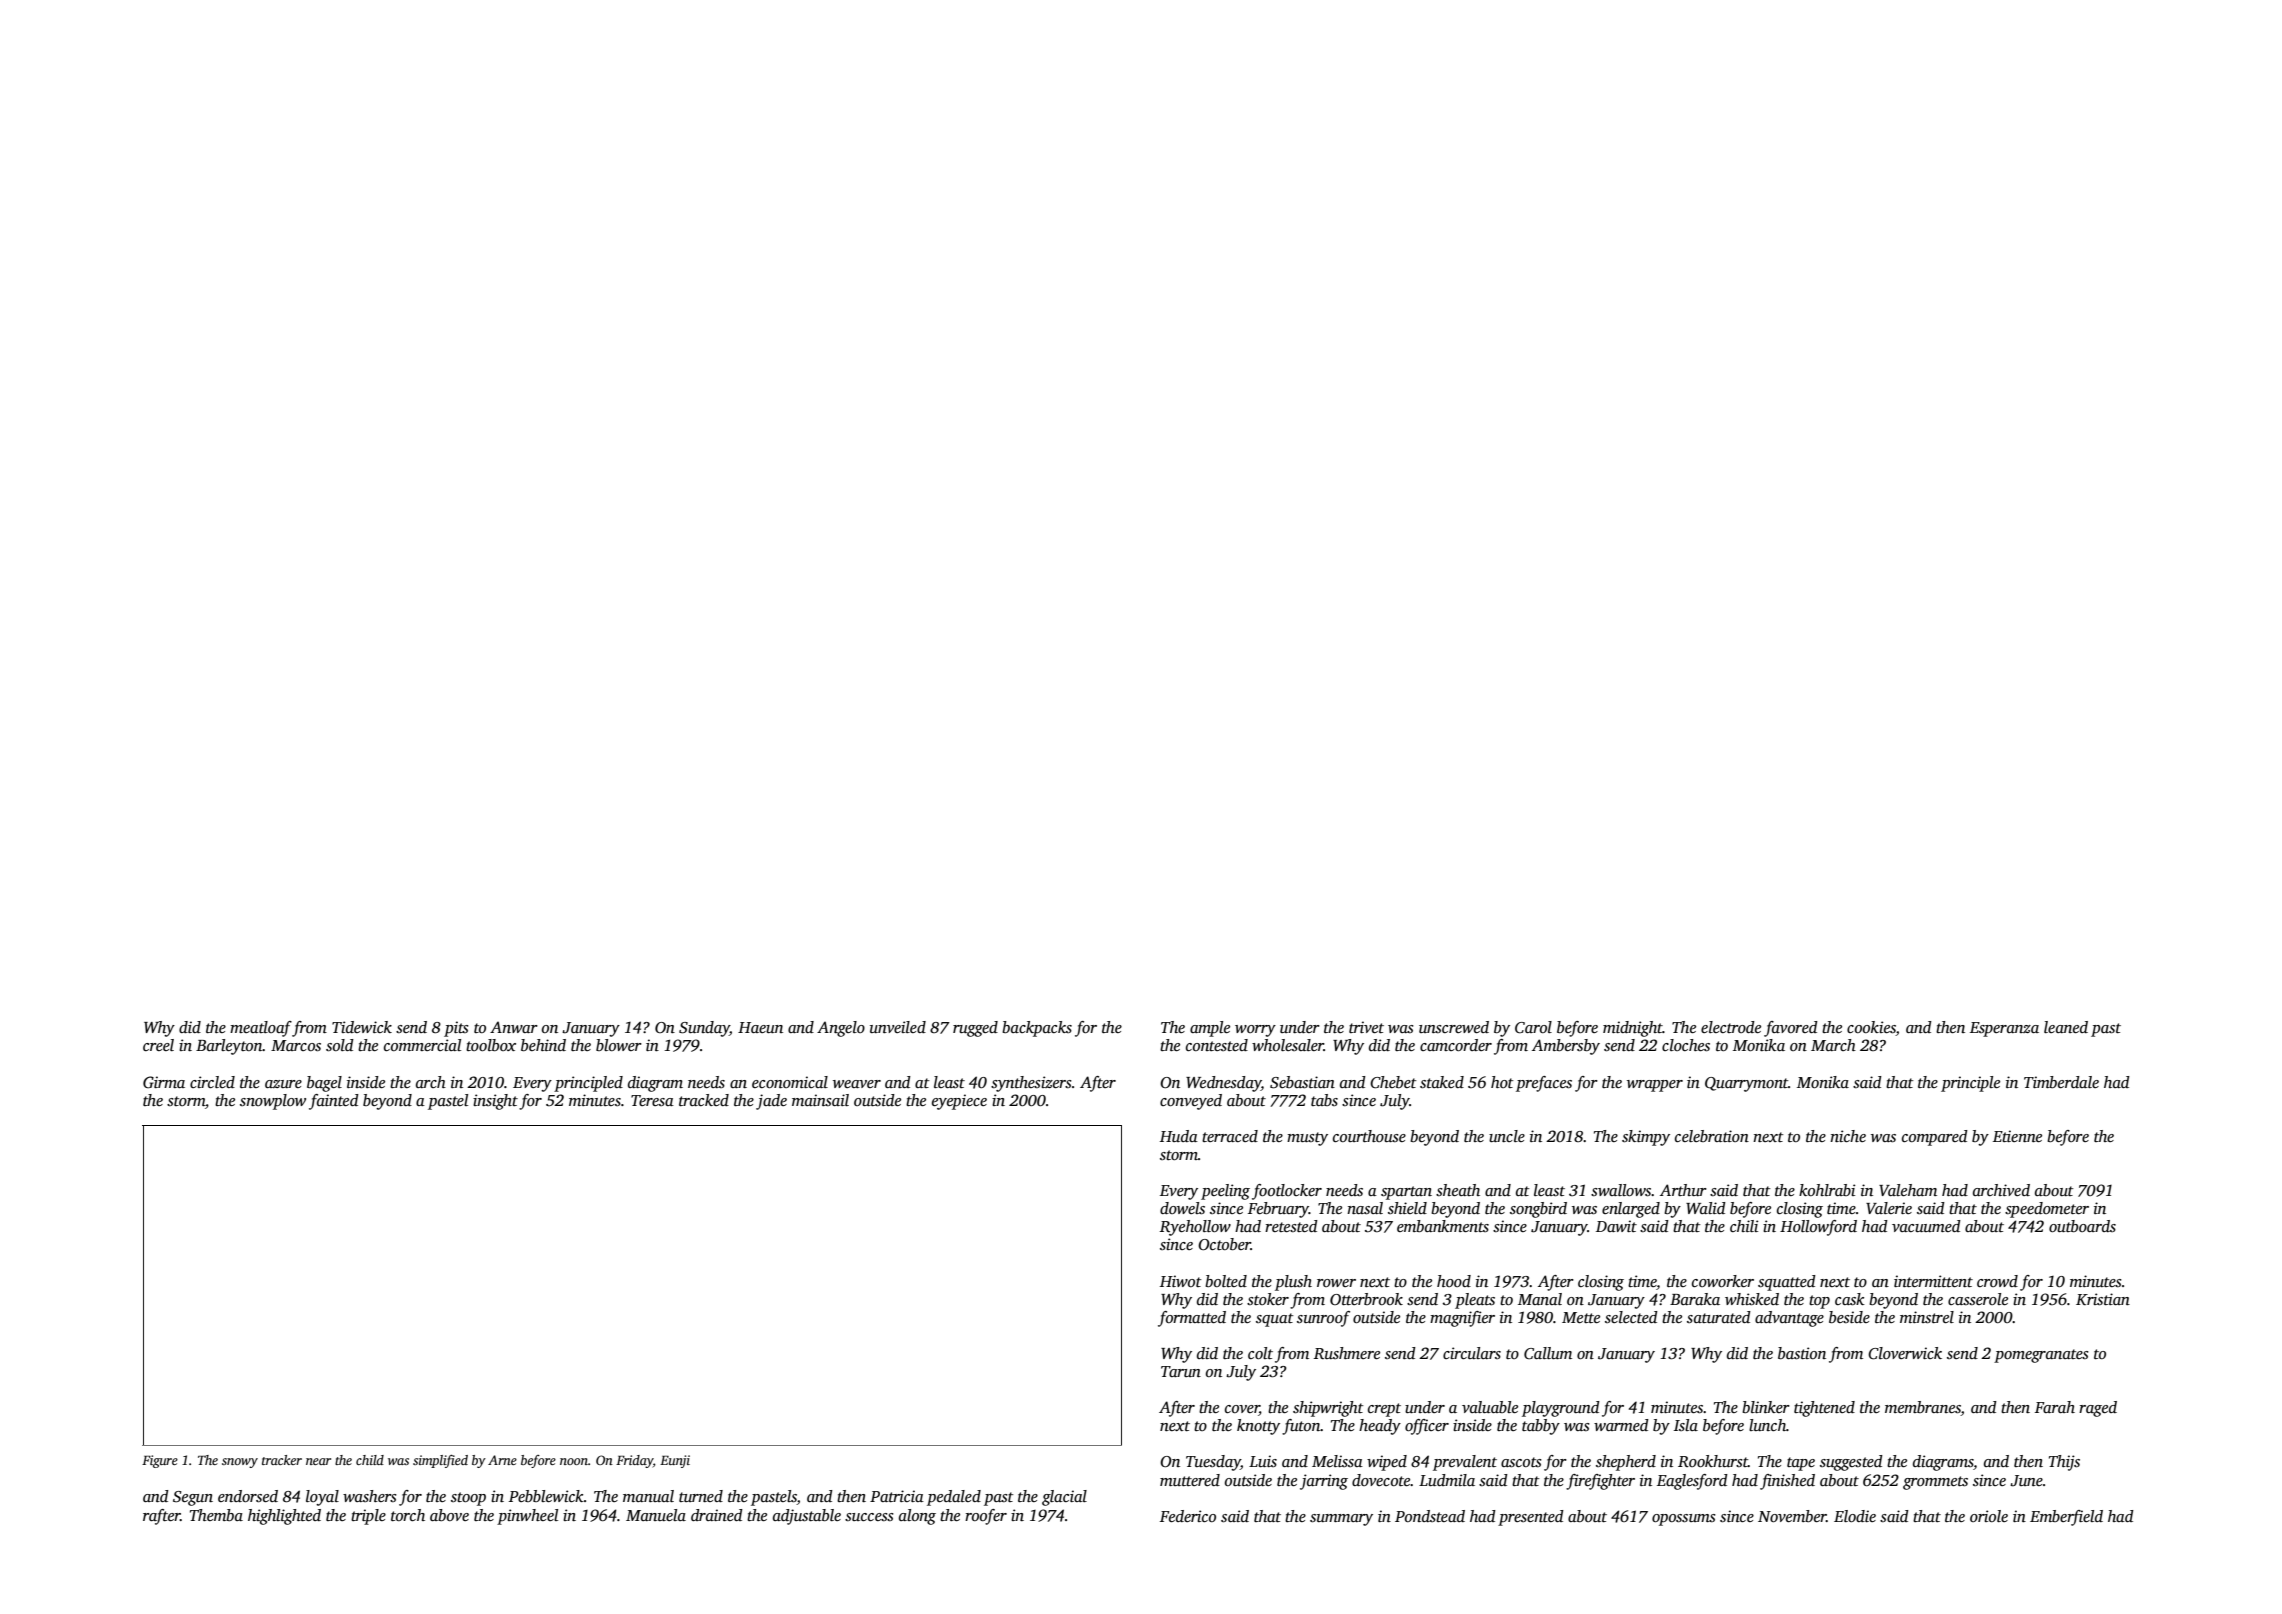 This image has width=2282, height=1614. What do you see at coordinates (1926, 1226) in the image?
I see `vacuumed` at bounding box center [1926, 1226].
